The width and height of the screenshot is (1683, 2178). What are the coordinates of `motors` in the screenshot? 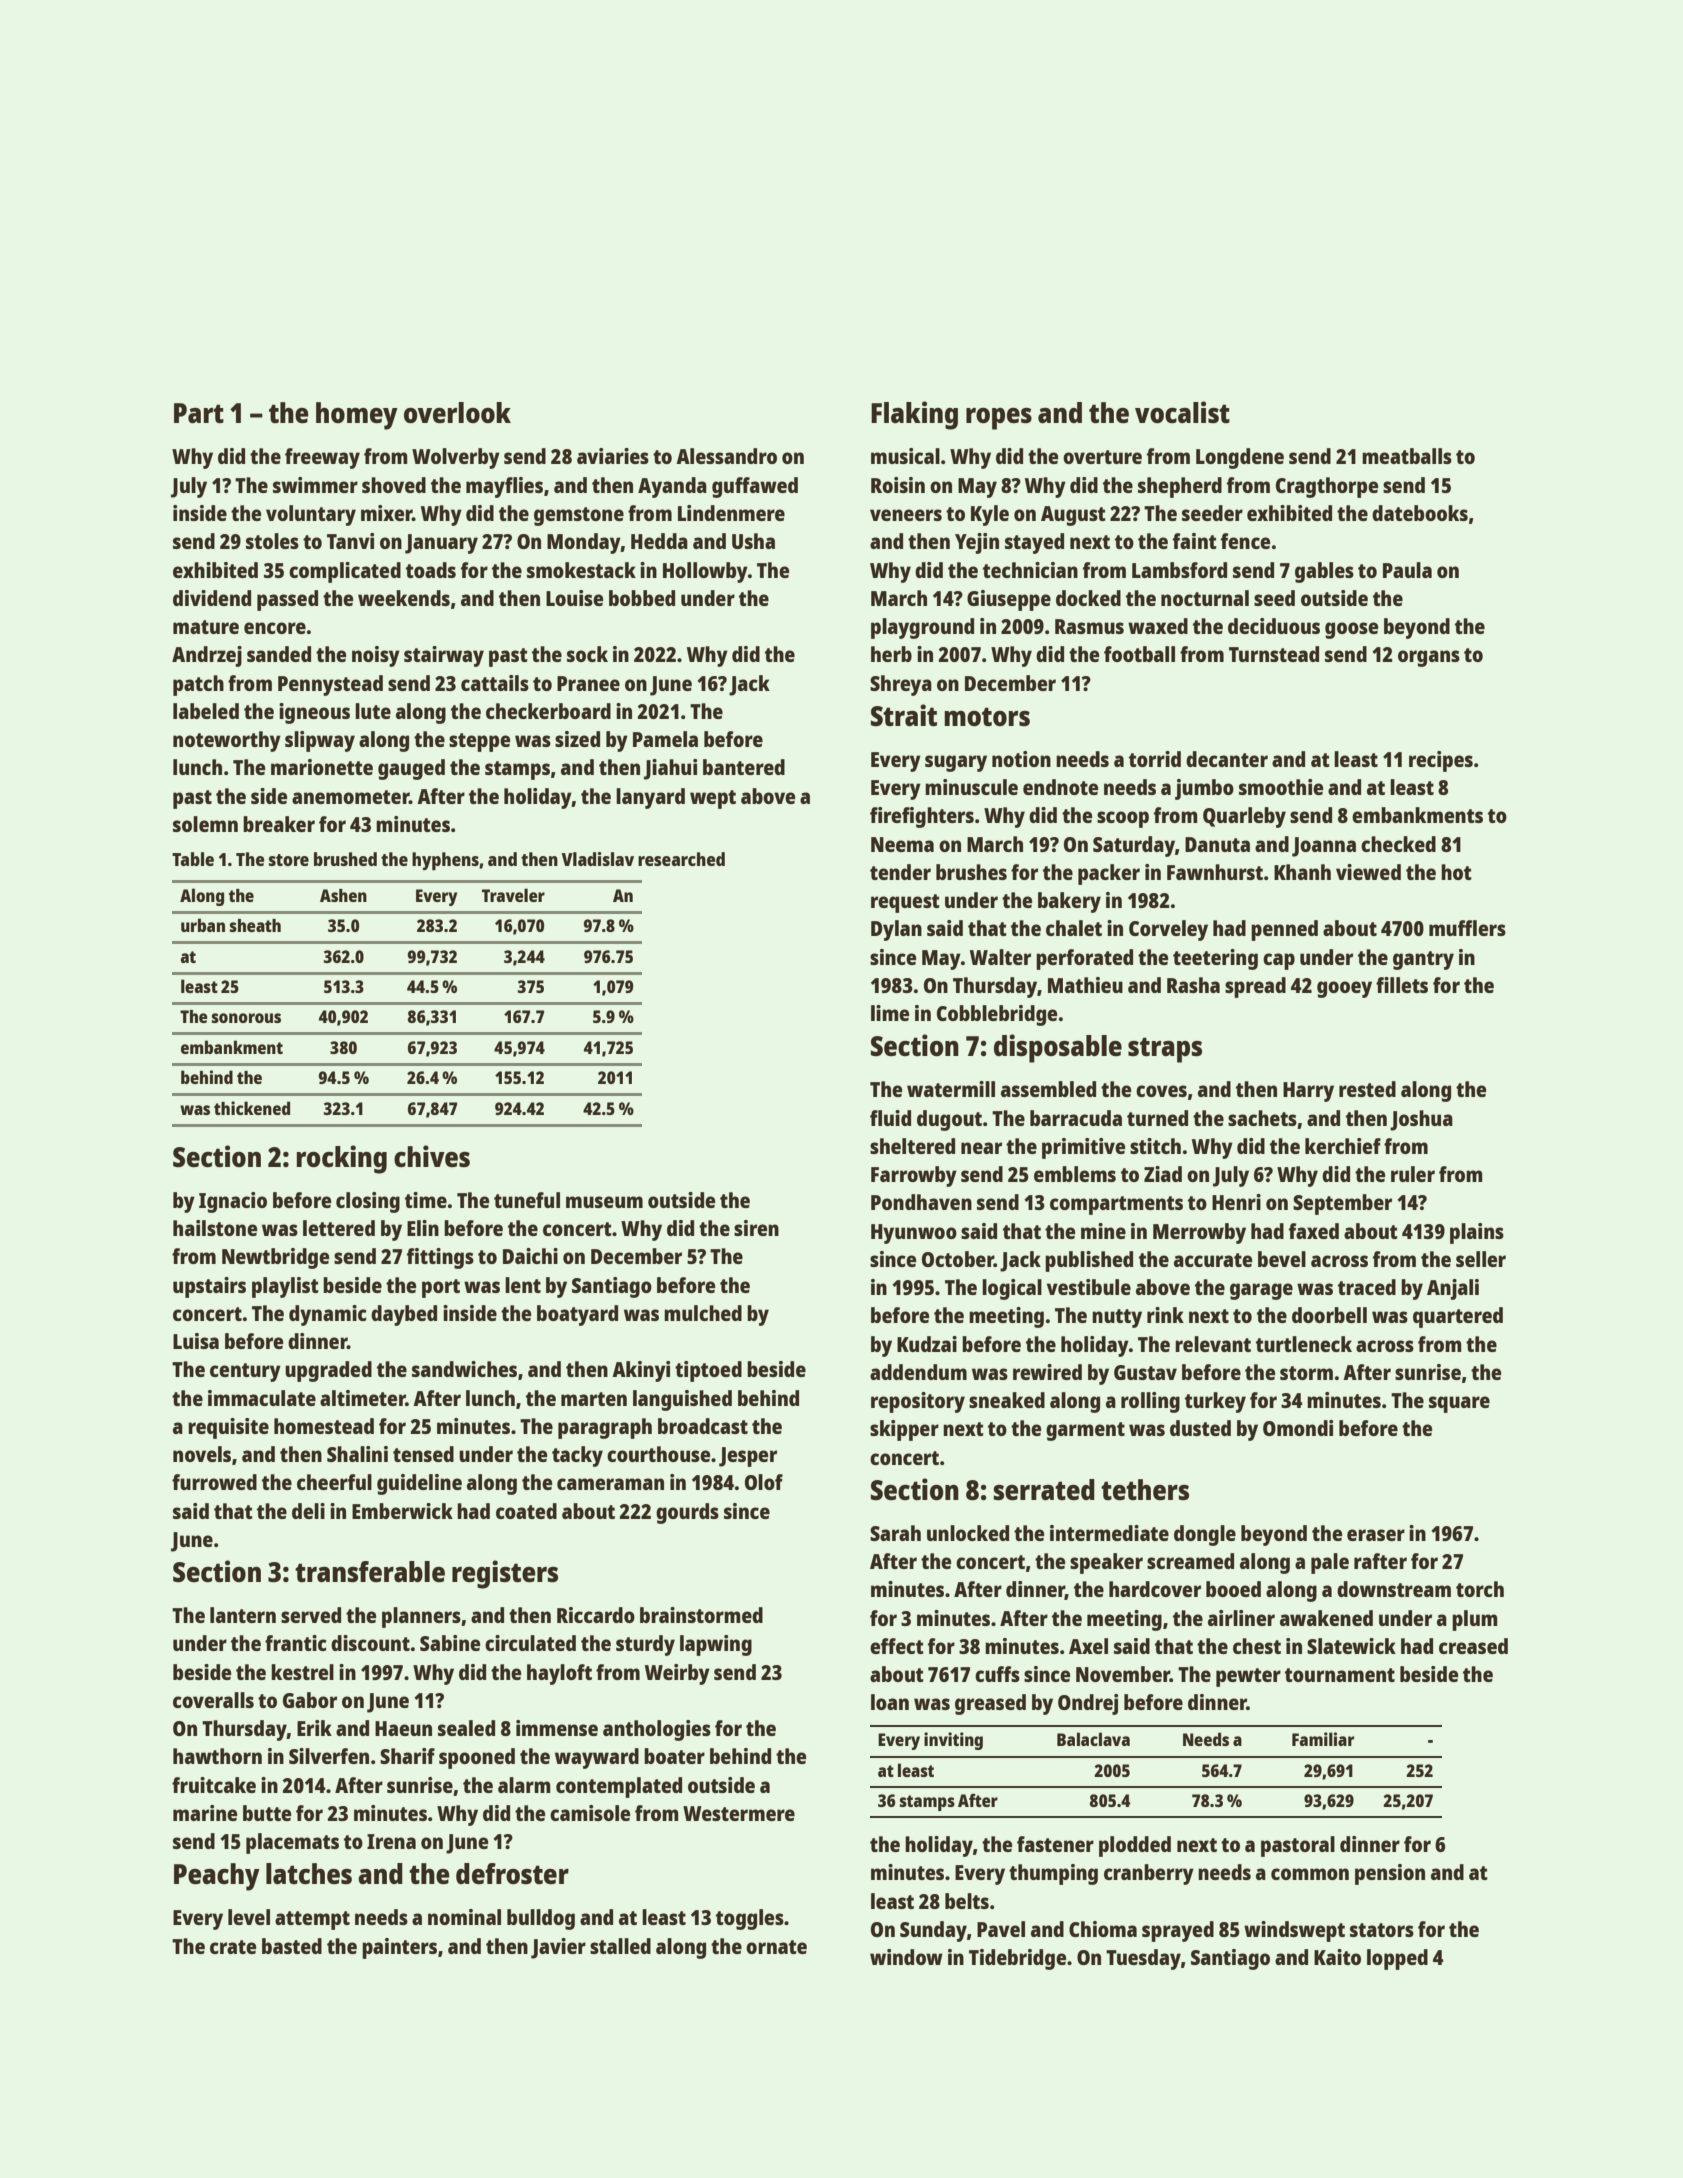 It's located at (987, 716).
